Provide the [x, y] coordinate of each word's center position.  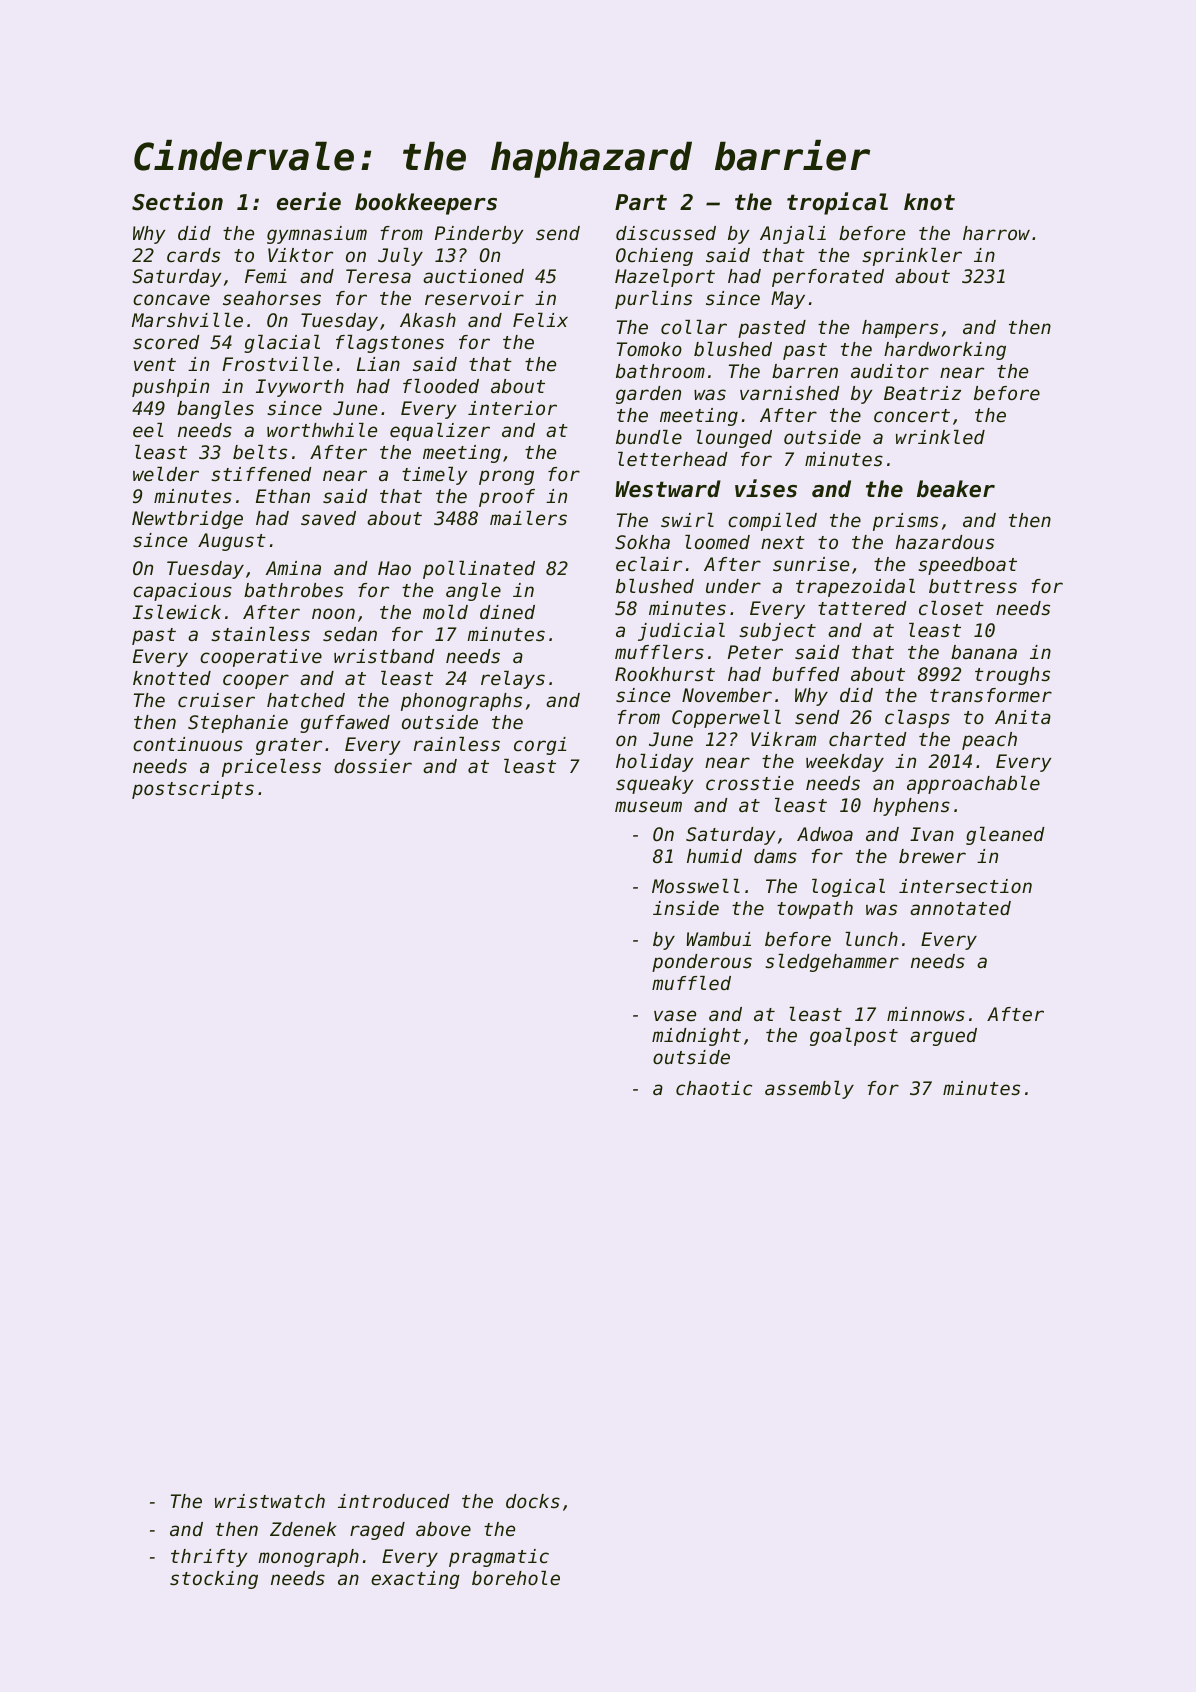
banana [984, 652]
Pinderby [479, 235]
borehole [516, 1578]
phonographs [461, 702]
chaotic [714, 1088]
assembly [809, 1090]
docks [533, 1501]
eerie [309, 201]
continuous [188, 744]
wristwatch [270, 1501]
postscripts [193, 790]
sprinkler [912, 257]
